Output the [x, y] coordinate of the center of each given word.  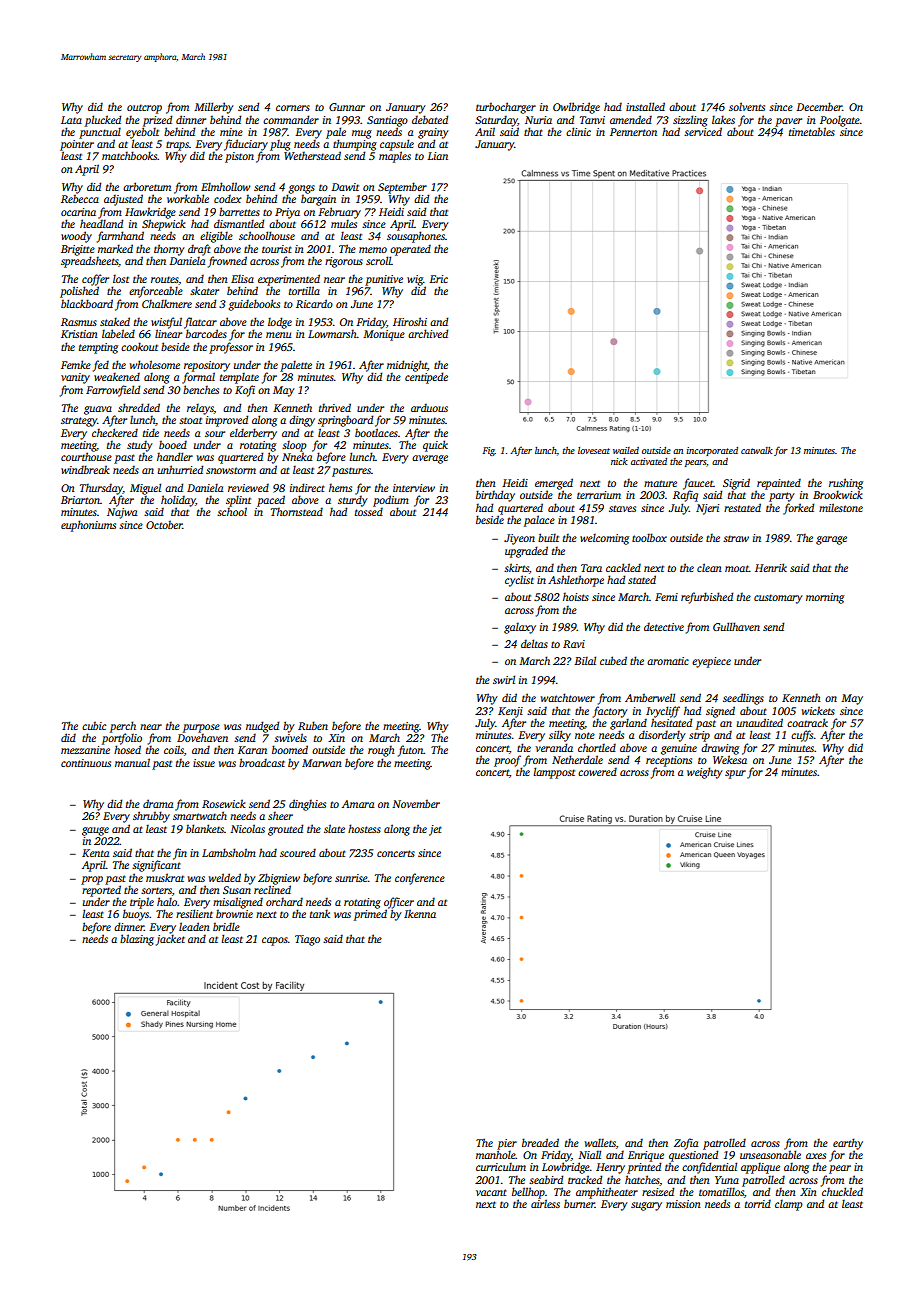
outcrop [144, 109]
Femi [666, 597]
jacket [170, 940]
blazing [137, 940]
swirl [504, 679]
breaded [540, 1142]
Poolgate [840, 121]
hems [340, 487]
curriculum [501, 1166]
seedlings [743, 699]
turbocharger [506, 108]
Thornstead [297, 511]
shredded [139, 407]
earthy [848, 1144]
